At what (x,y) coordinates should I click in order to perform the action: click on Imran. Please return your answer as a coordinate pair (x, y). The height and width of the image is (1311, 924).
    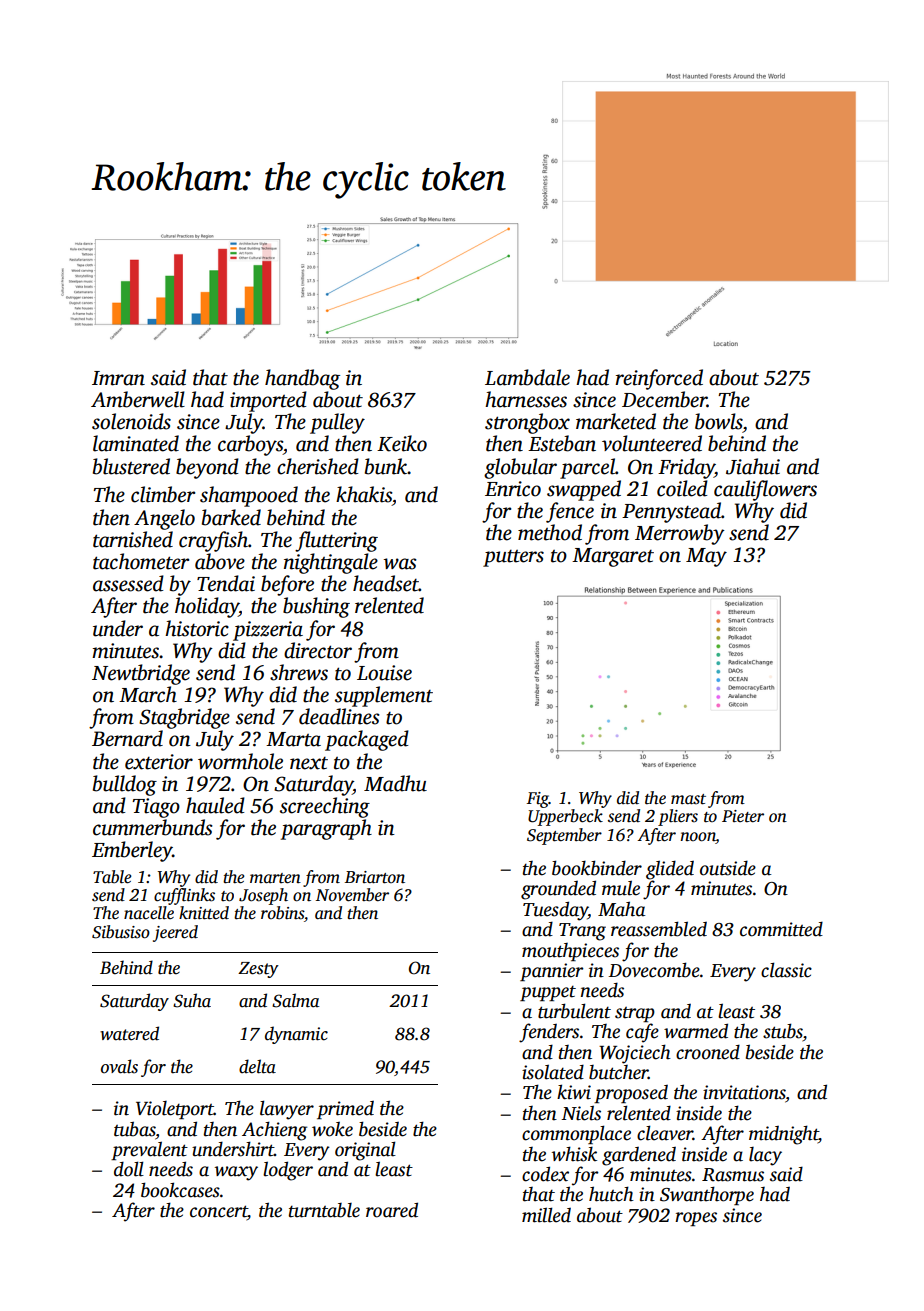
    Looking at the image, I should click on (118, 378).
